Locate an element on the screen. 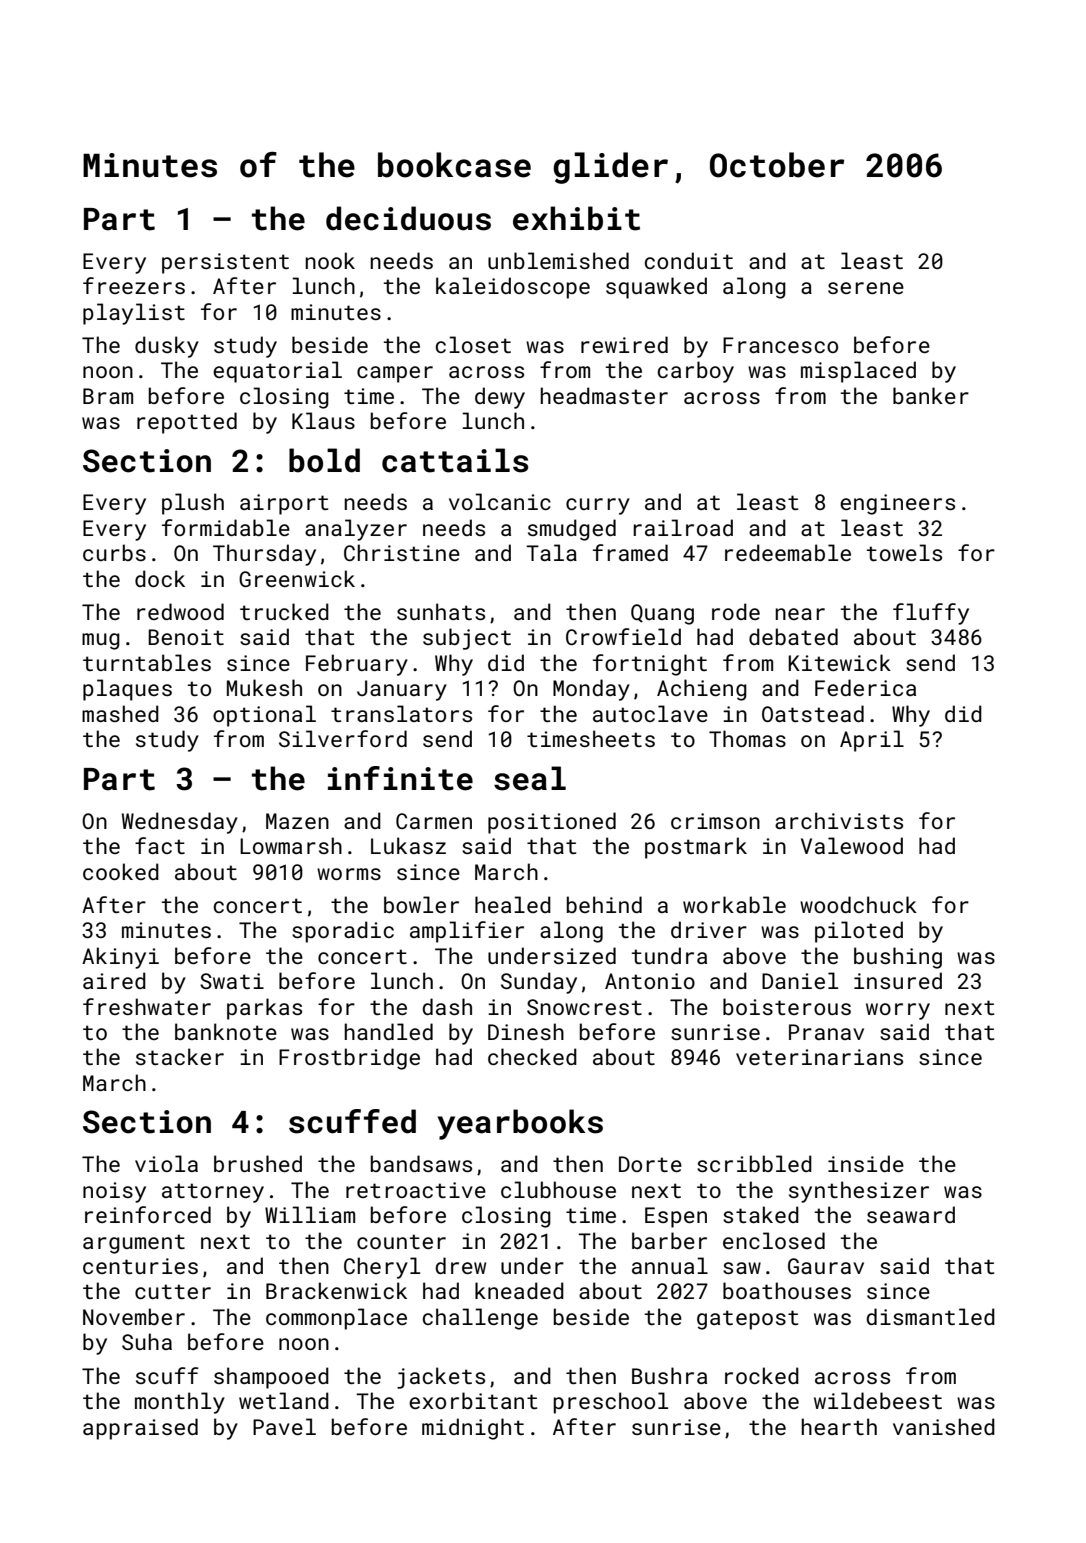  rewired is located at coordinates (624, 344).
